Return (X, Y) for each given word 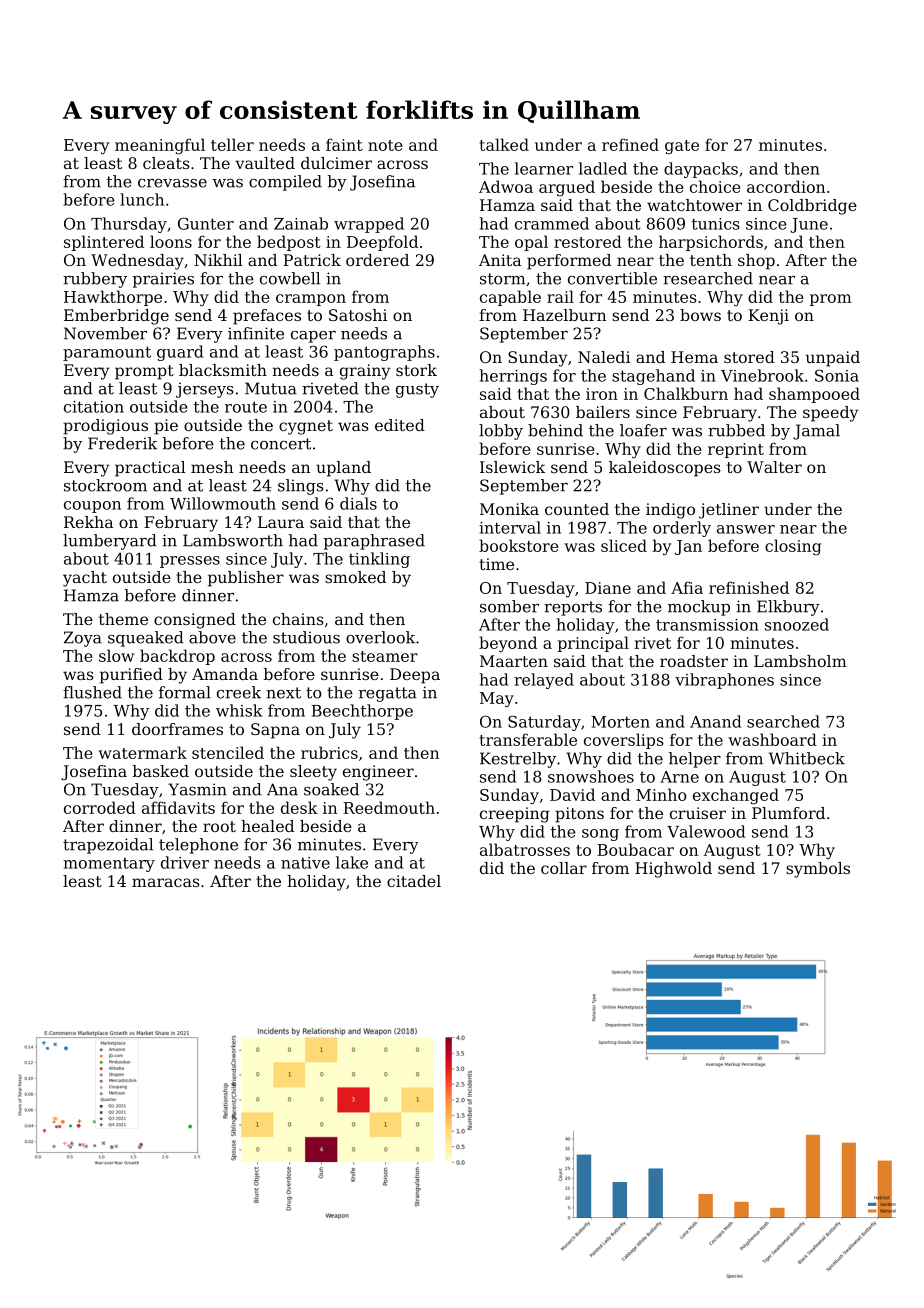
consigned (195, 621)
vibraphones (724, 681)
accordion (786, 186)
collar (564, 868)
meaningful (160, 146)
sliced (624, 545)
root (219, 826)
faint (344, 144)
